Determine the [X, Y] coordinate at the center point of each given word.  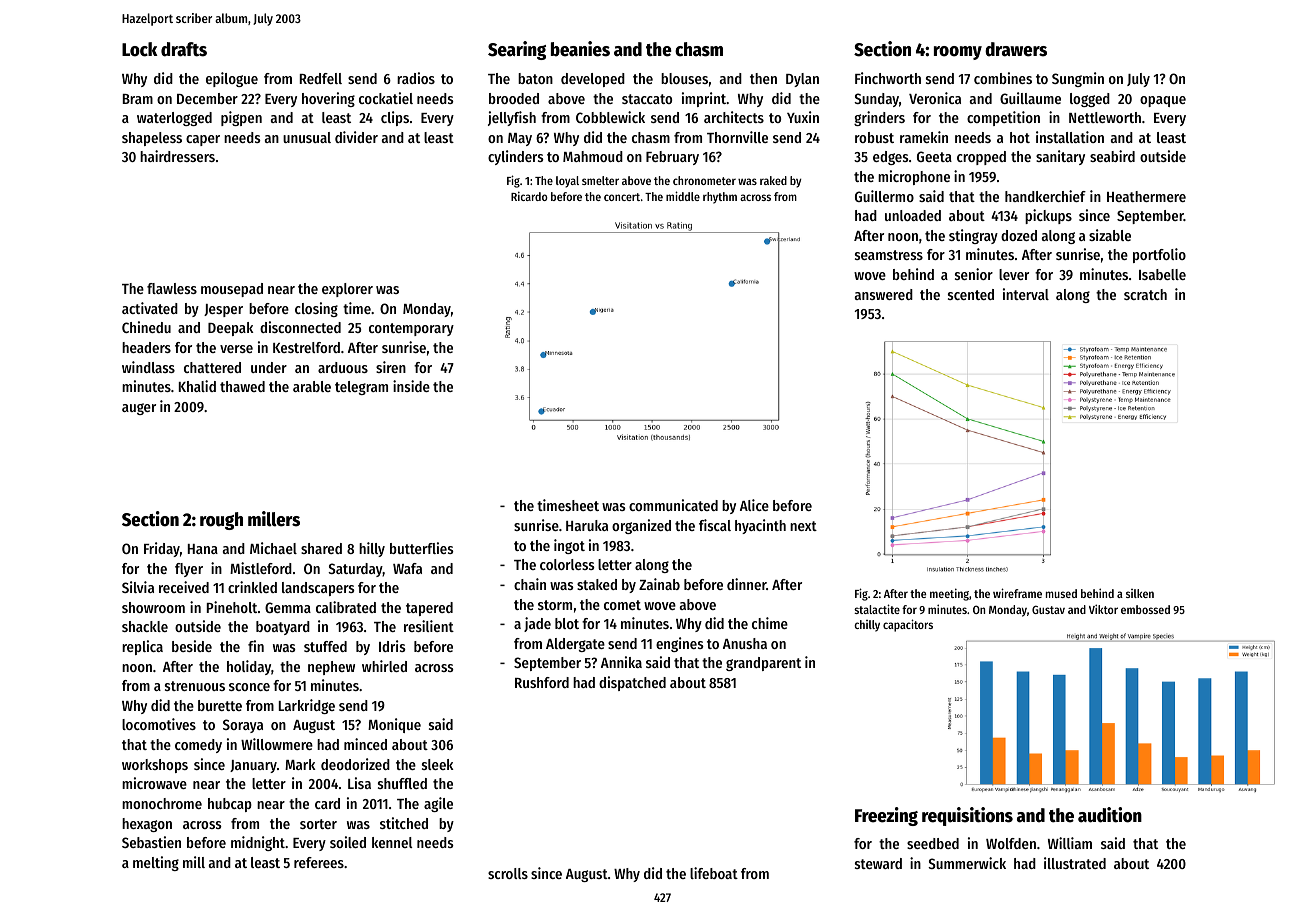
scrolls [508, 873]
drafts [184, 49]
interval [1026, 294]
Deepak [230, 329]
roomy [958, 53]
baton [535, 78]
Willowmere [277, 744]
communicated [673, 505]
